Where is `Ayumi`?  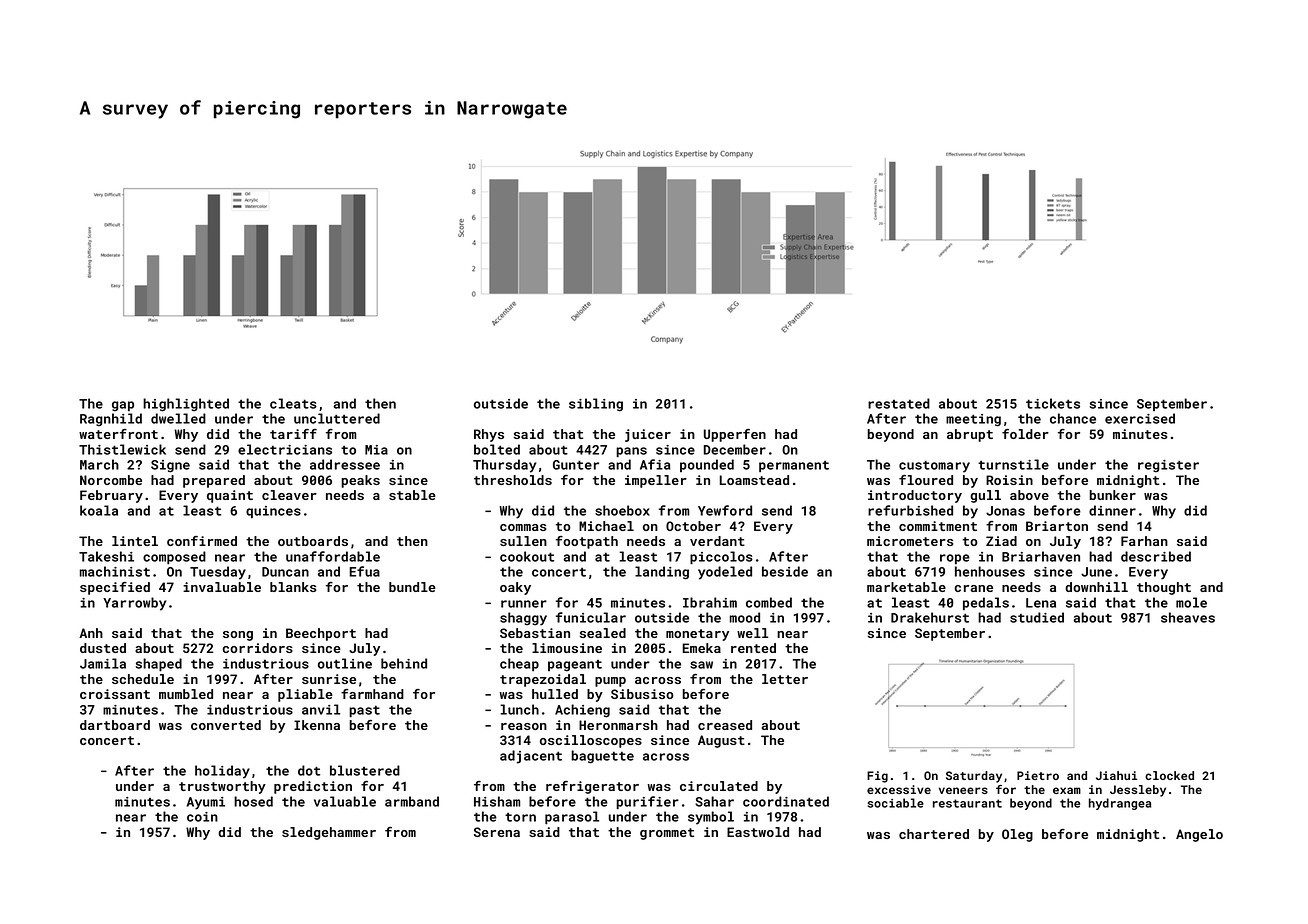
Ayumi is located at coordinates (206, 803).
